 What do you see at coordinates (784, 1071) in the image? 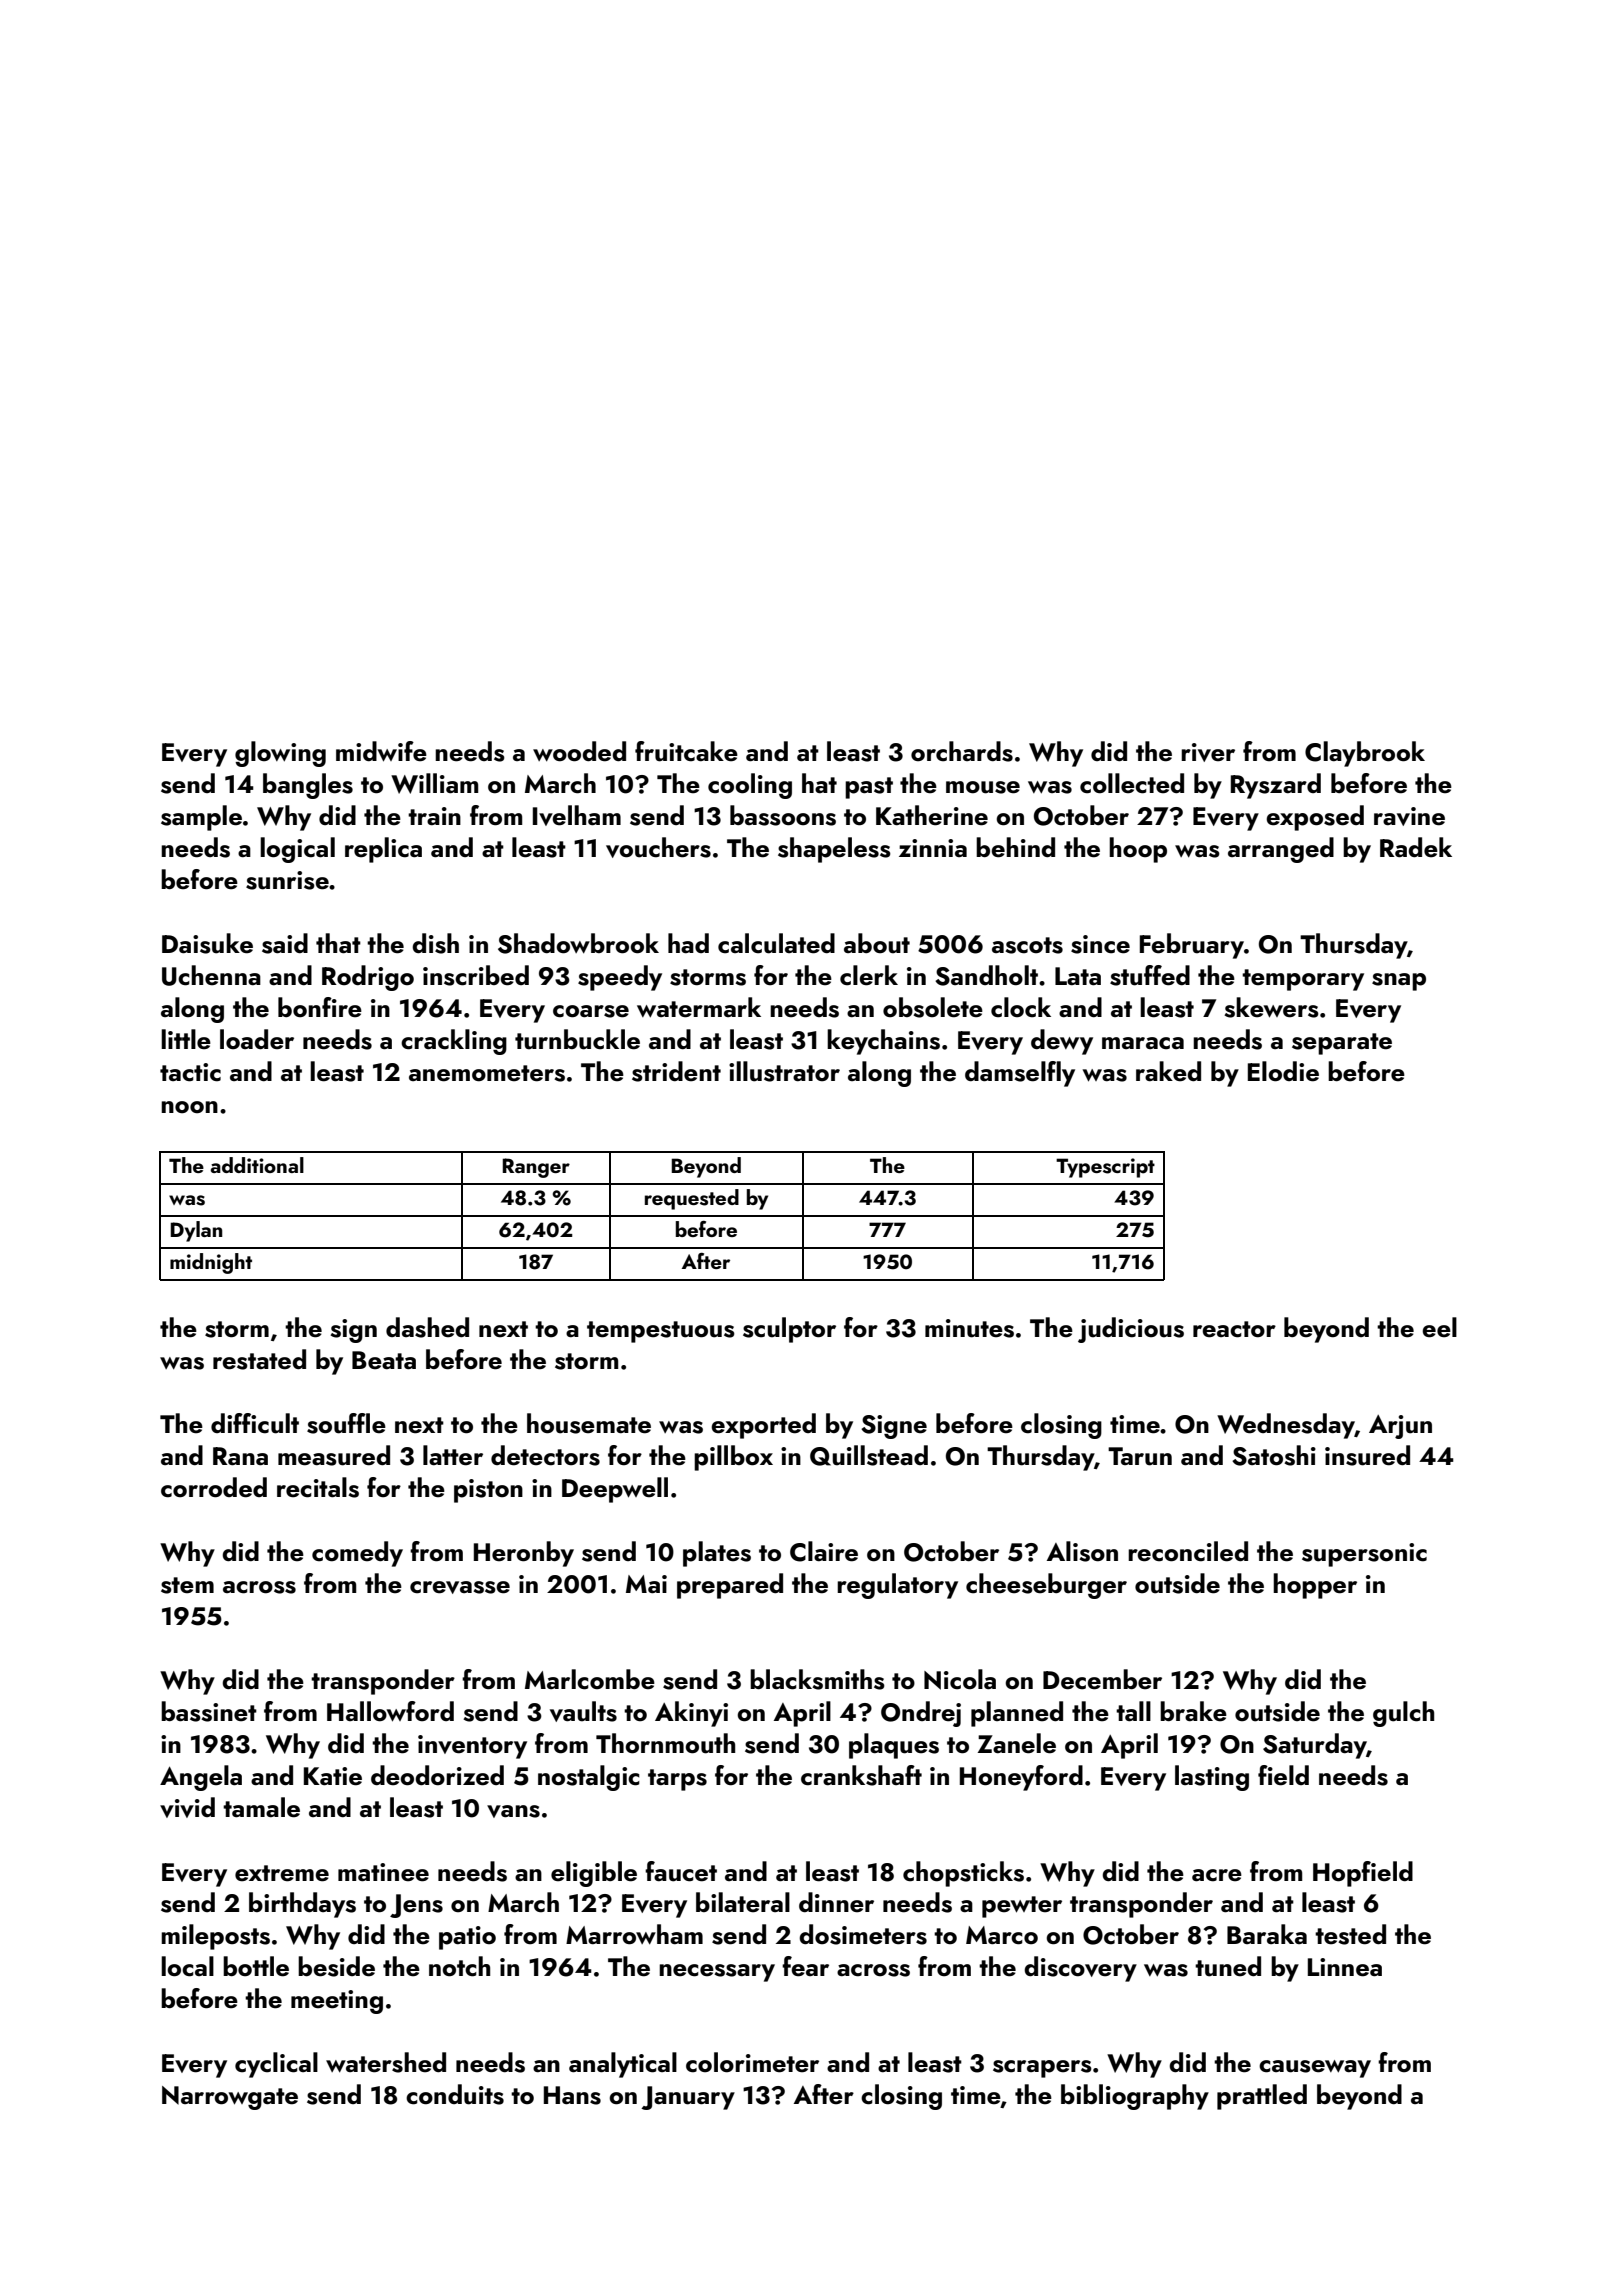
I see `illustrator` at bounding box center [784, 1071].
